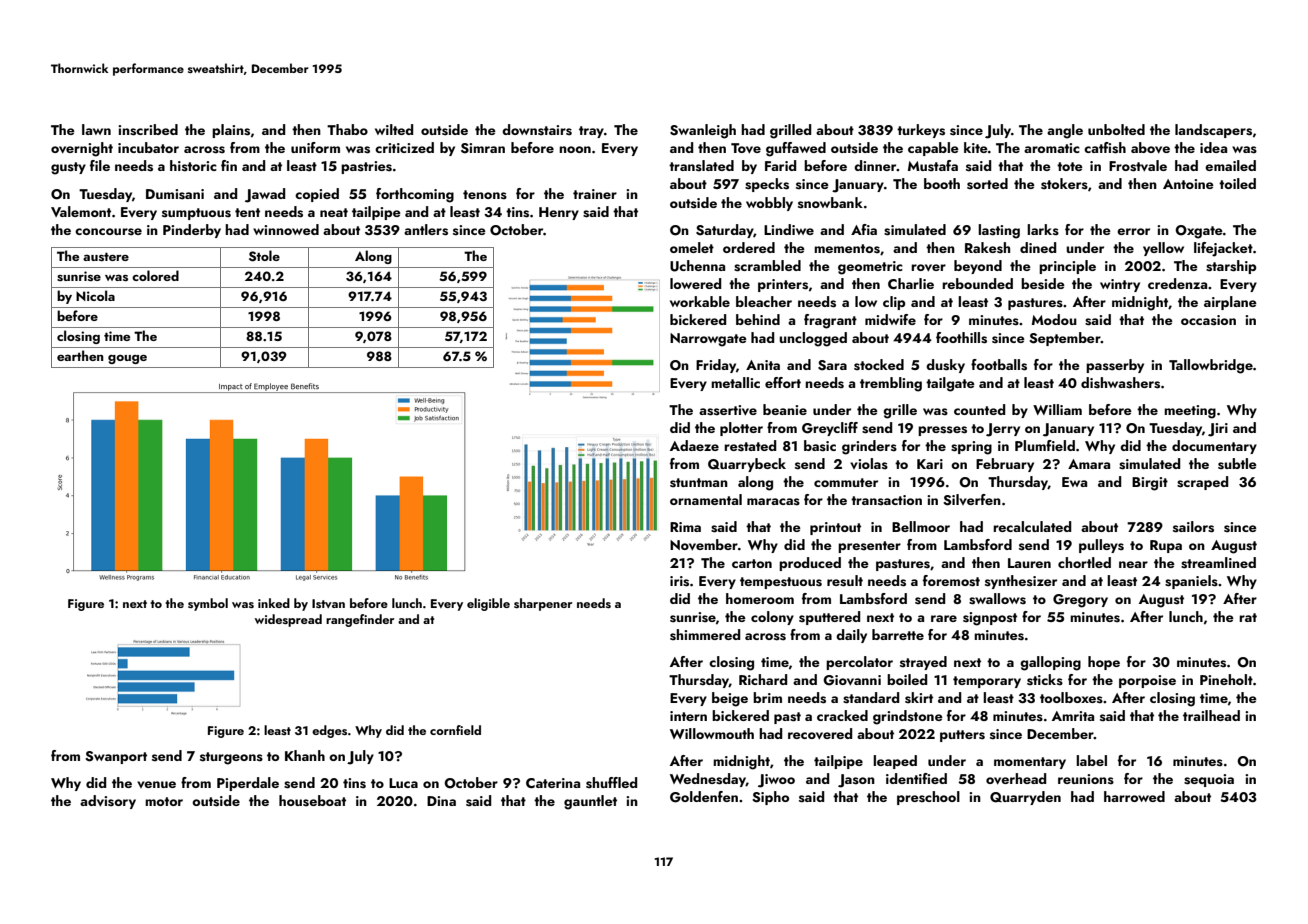  What do you see at coordinates (488, 604) in the screenshot?
I see `eligible` at bounding box center [488, 604].
